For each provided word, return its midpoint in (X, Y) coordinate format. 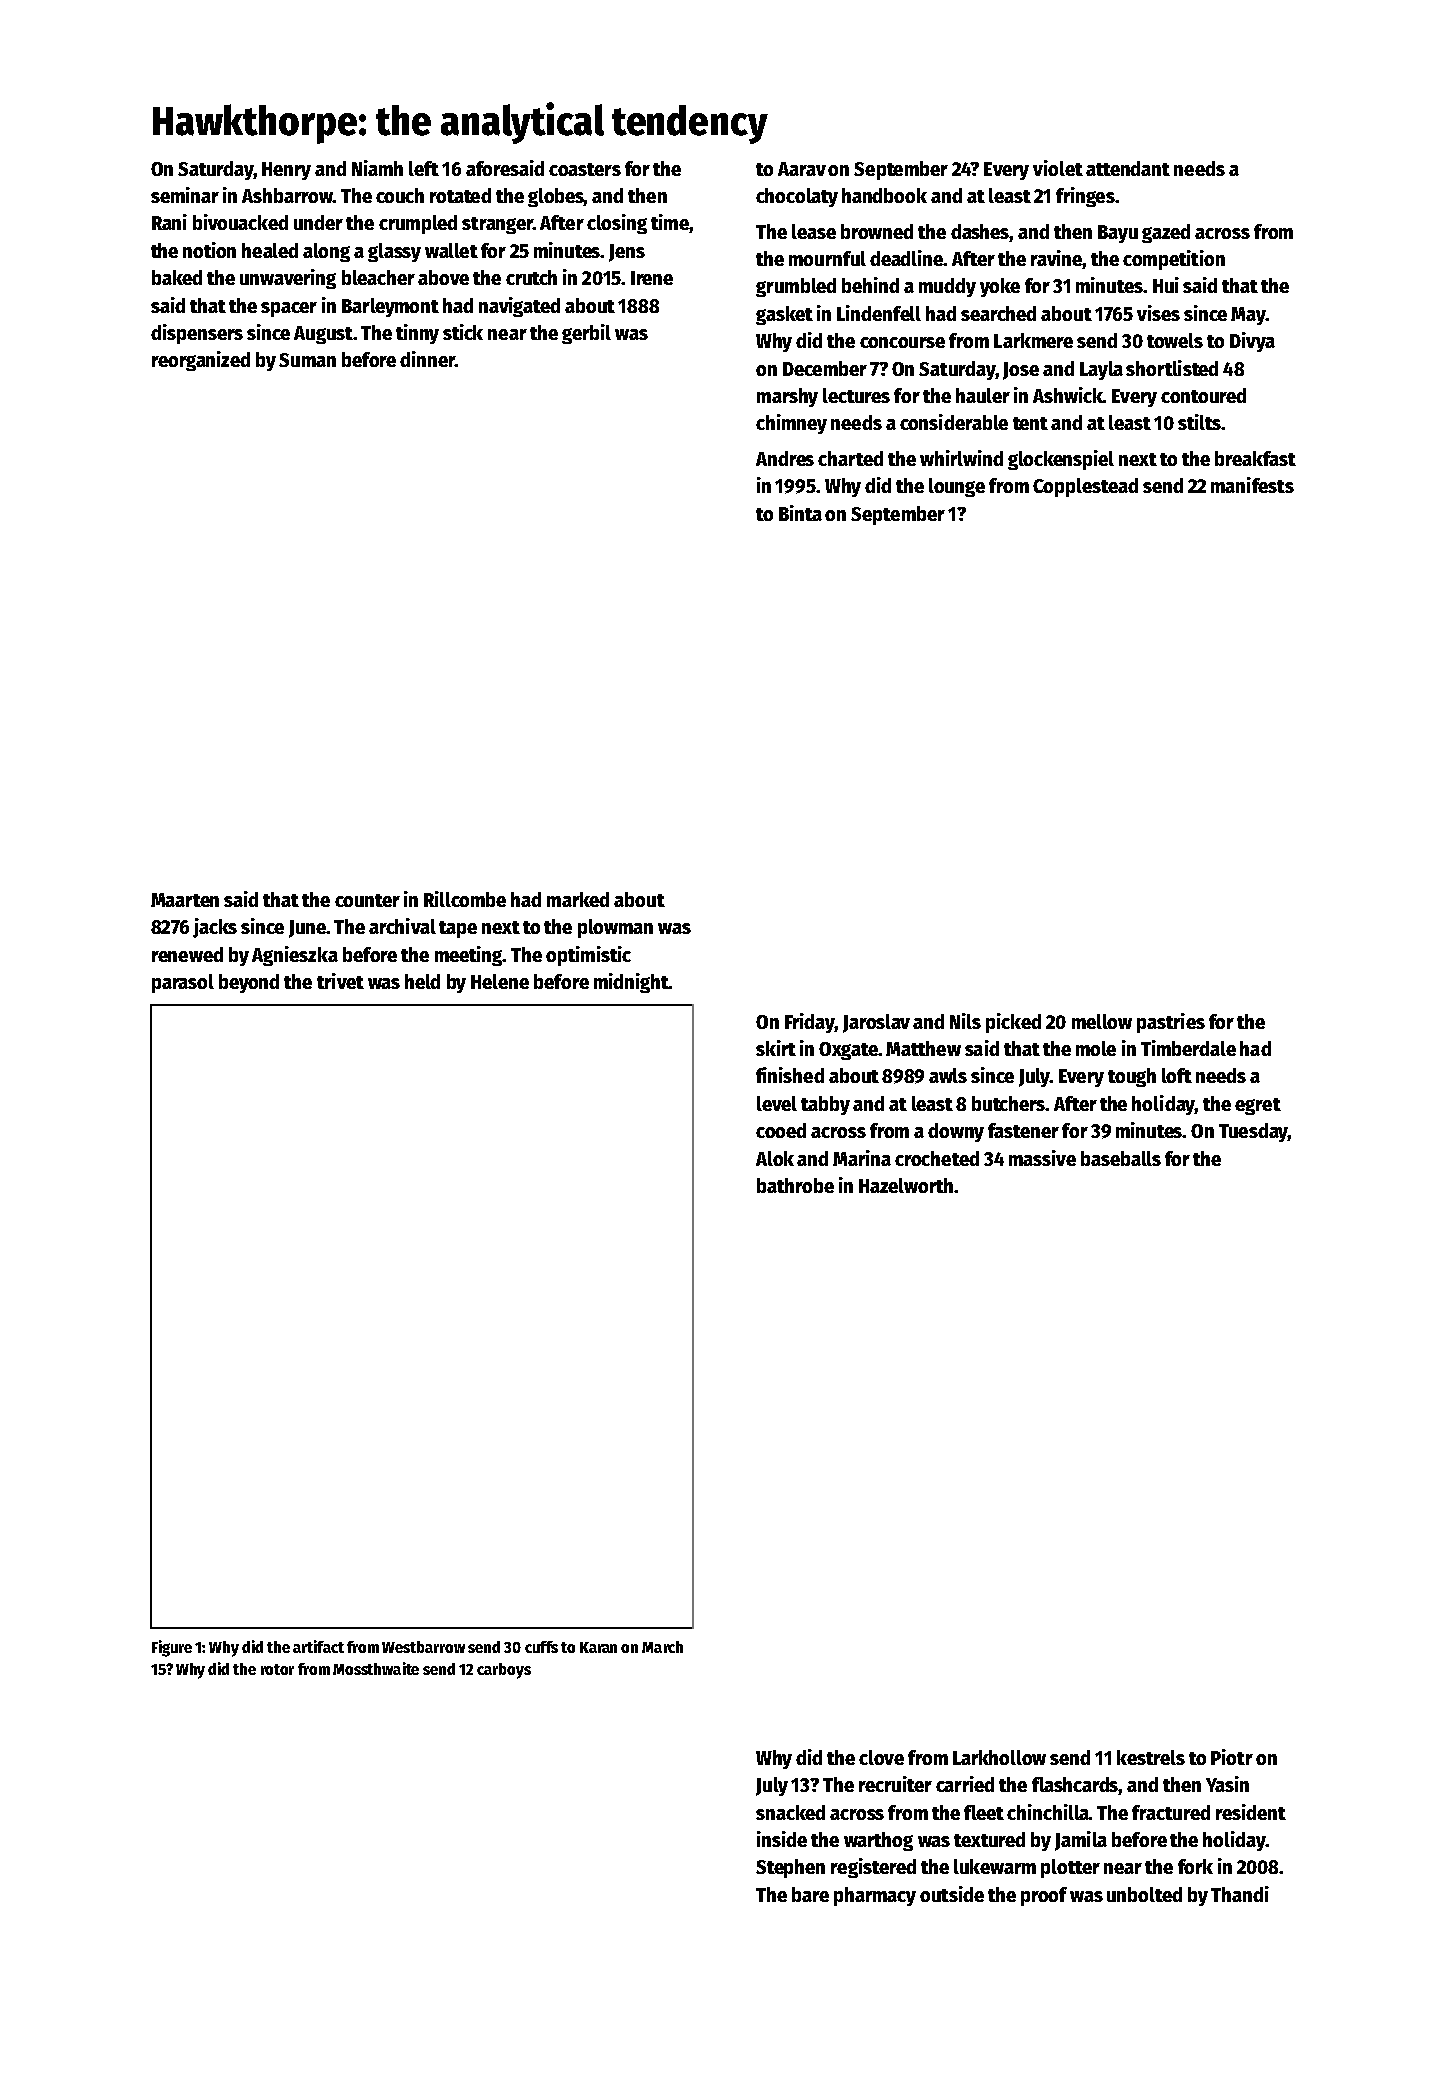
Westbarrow (423, 1647)
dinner (427, 359)
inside (782, 1839)
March (662, 1647)
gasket (784, 315)
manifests (1252, 485)
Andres (785, 458)
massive (1042, 1158)
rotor (277, 1669)
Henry (286, 171)
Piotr (1232, 1757)
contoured (1203, 395)
